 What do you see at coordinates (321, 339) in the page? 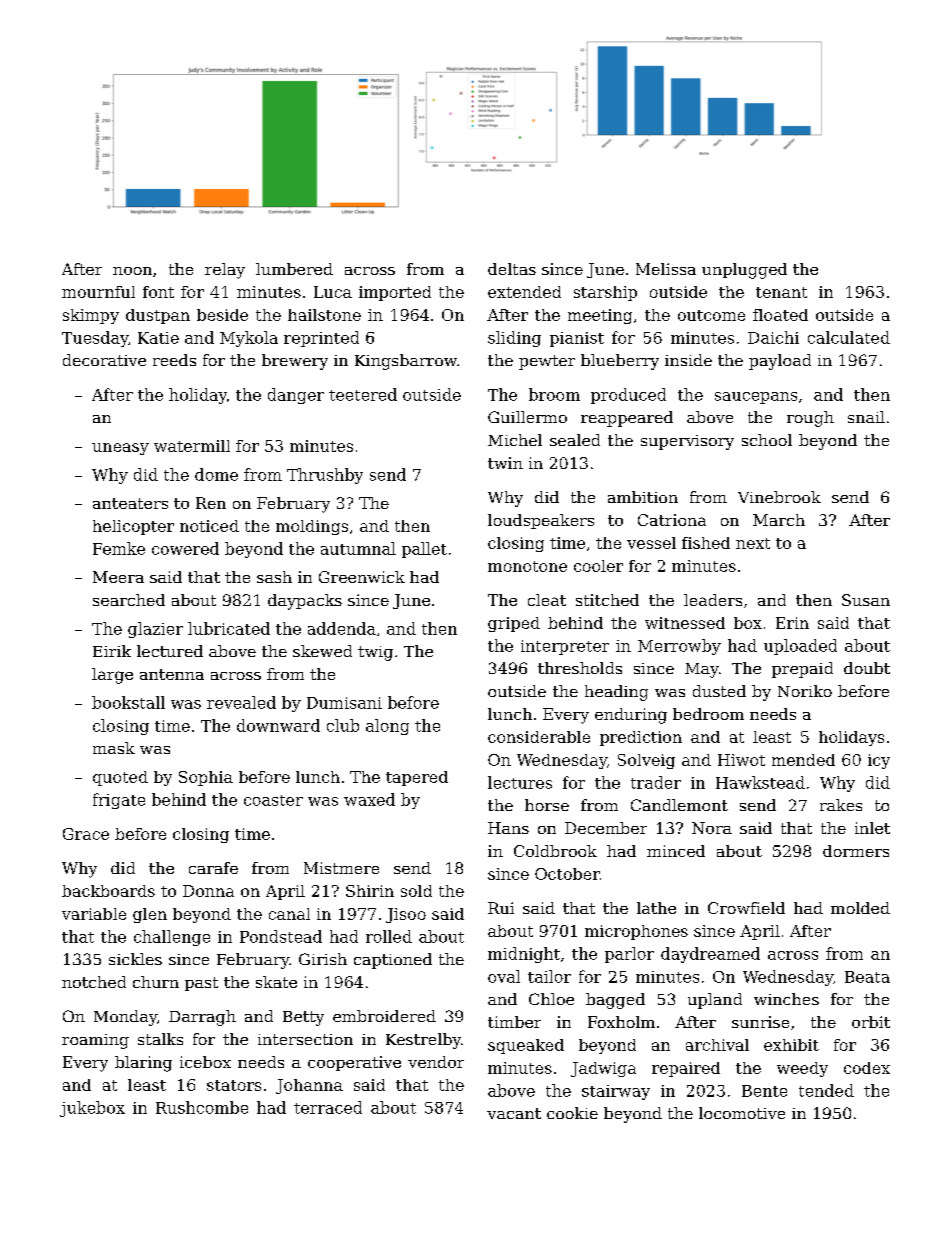
I see `reprinted` at bounding box center [321, 339].
